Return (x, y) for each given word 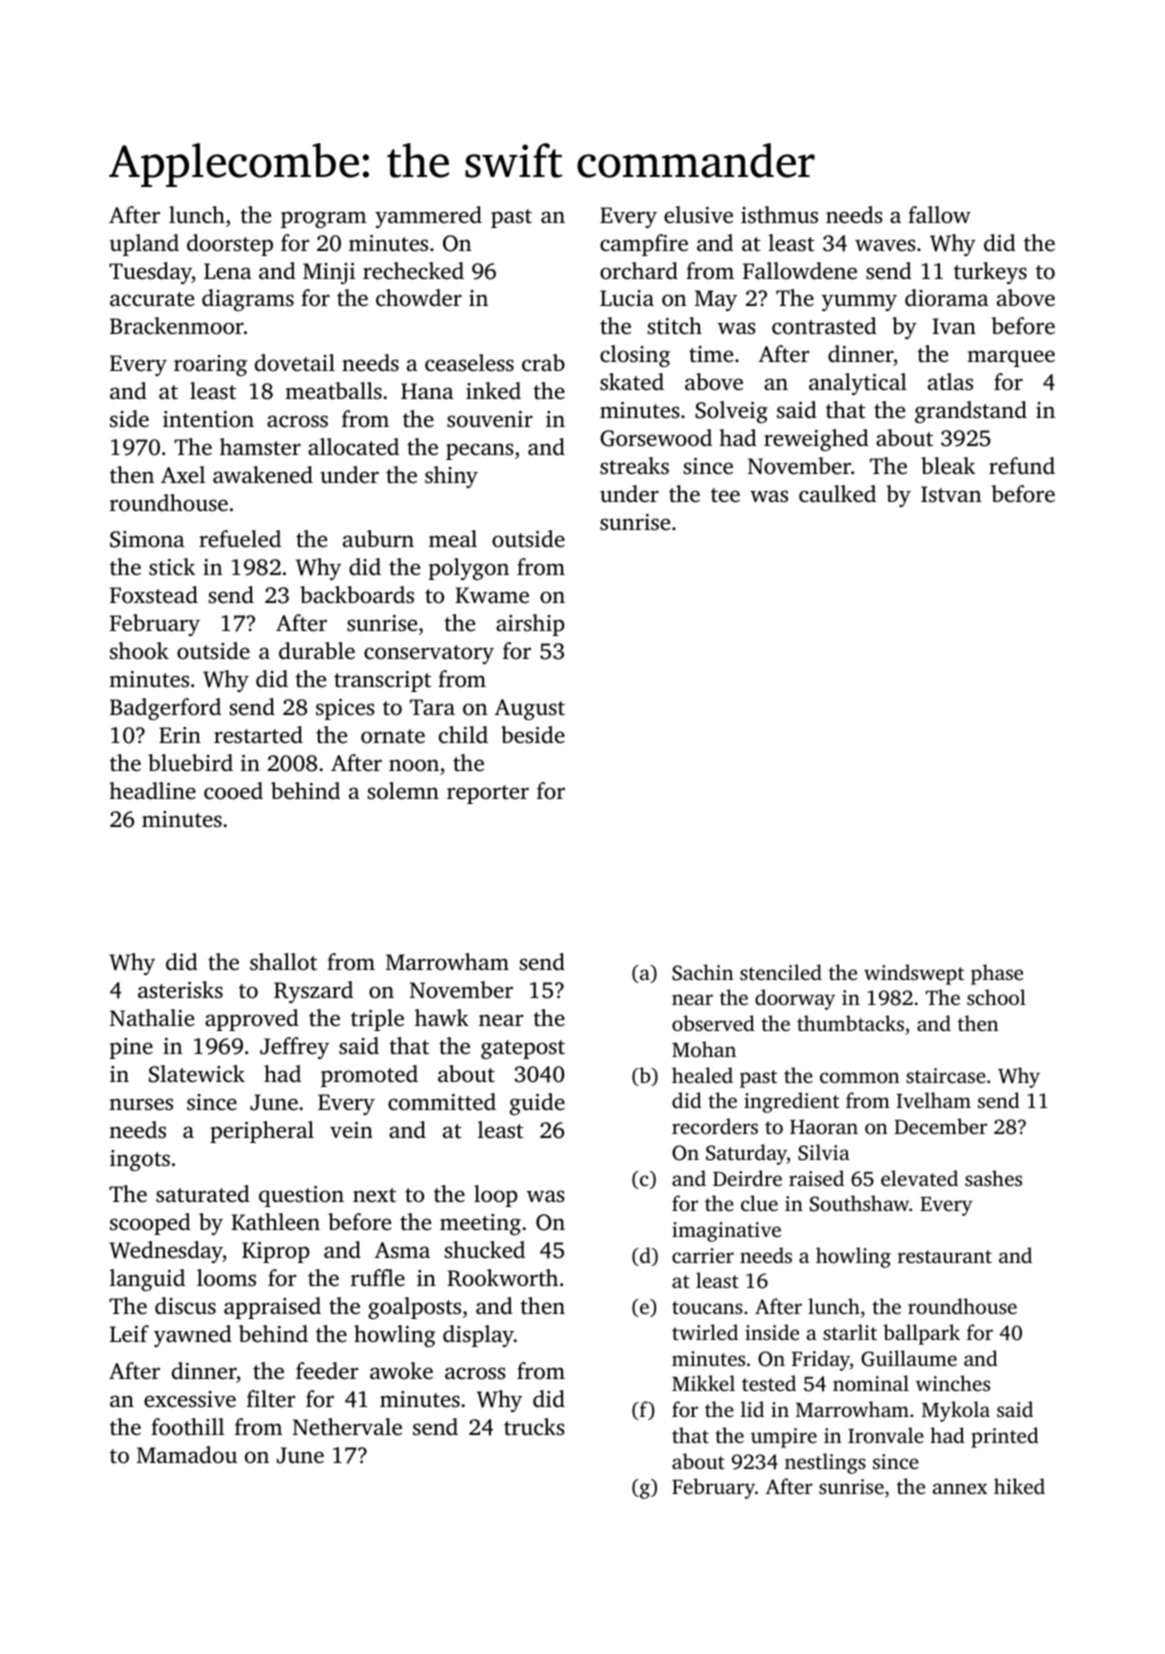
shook (139, 650)
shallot (283, 962)
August (530, 709)
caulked (837, 494)
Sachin (702, 972)
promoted (369, 1076)
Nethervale (347, 1427)
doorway (795, 999)
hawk (442, 1017)
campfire (644, 245)
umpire (784, 1438)
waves (885, 245)
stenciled (781, 972)
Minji (329, 273)
